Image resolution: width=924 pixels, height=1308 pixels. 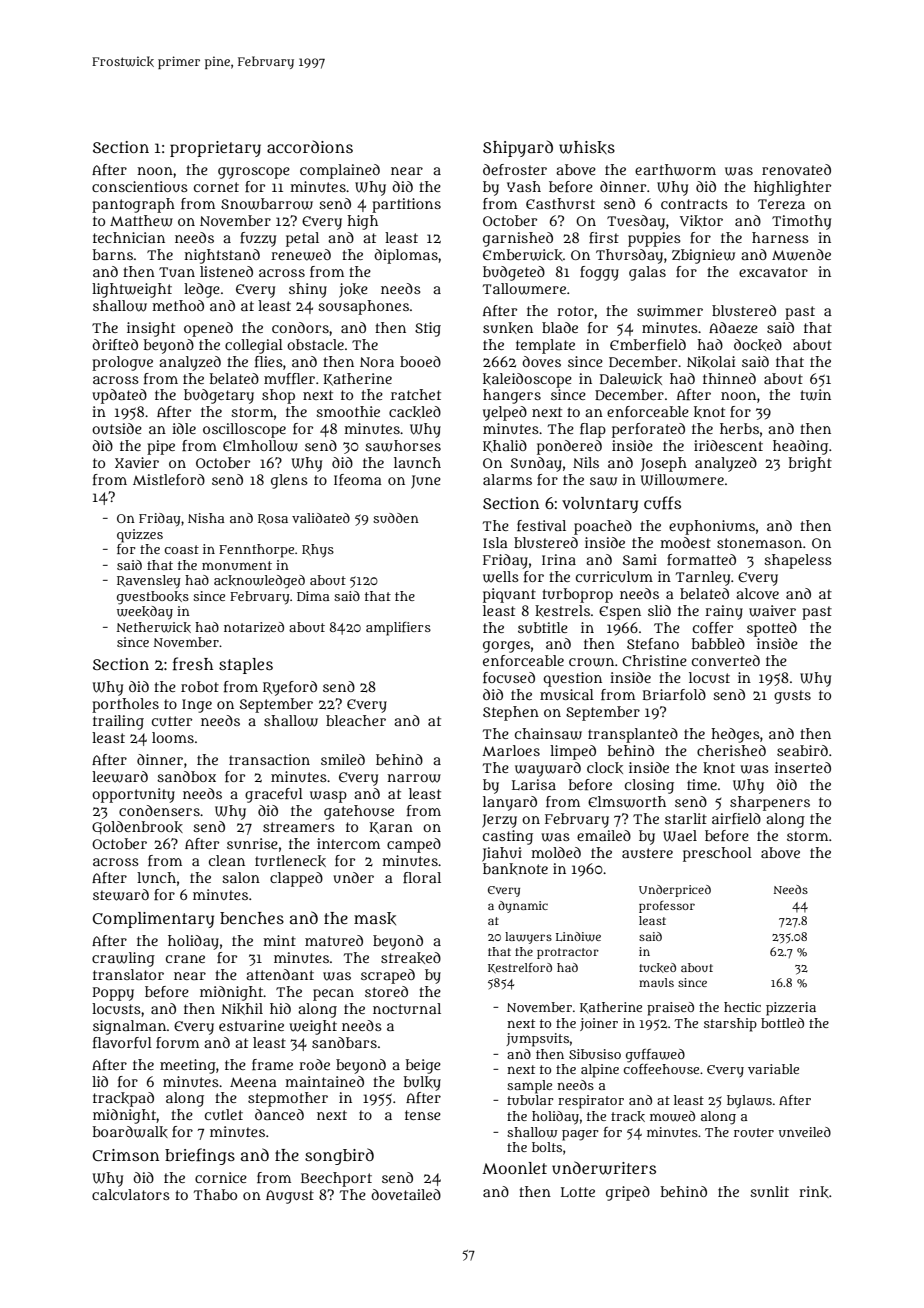 What do you see at coordinates (302, 239) in the screenshot?
I see `petal` at bounding box center [302, 239].
